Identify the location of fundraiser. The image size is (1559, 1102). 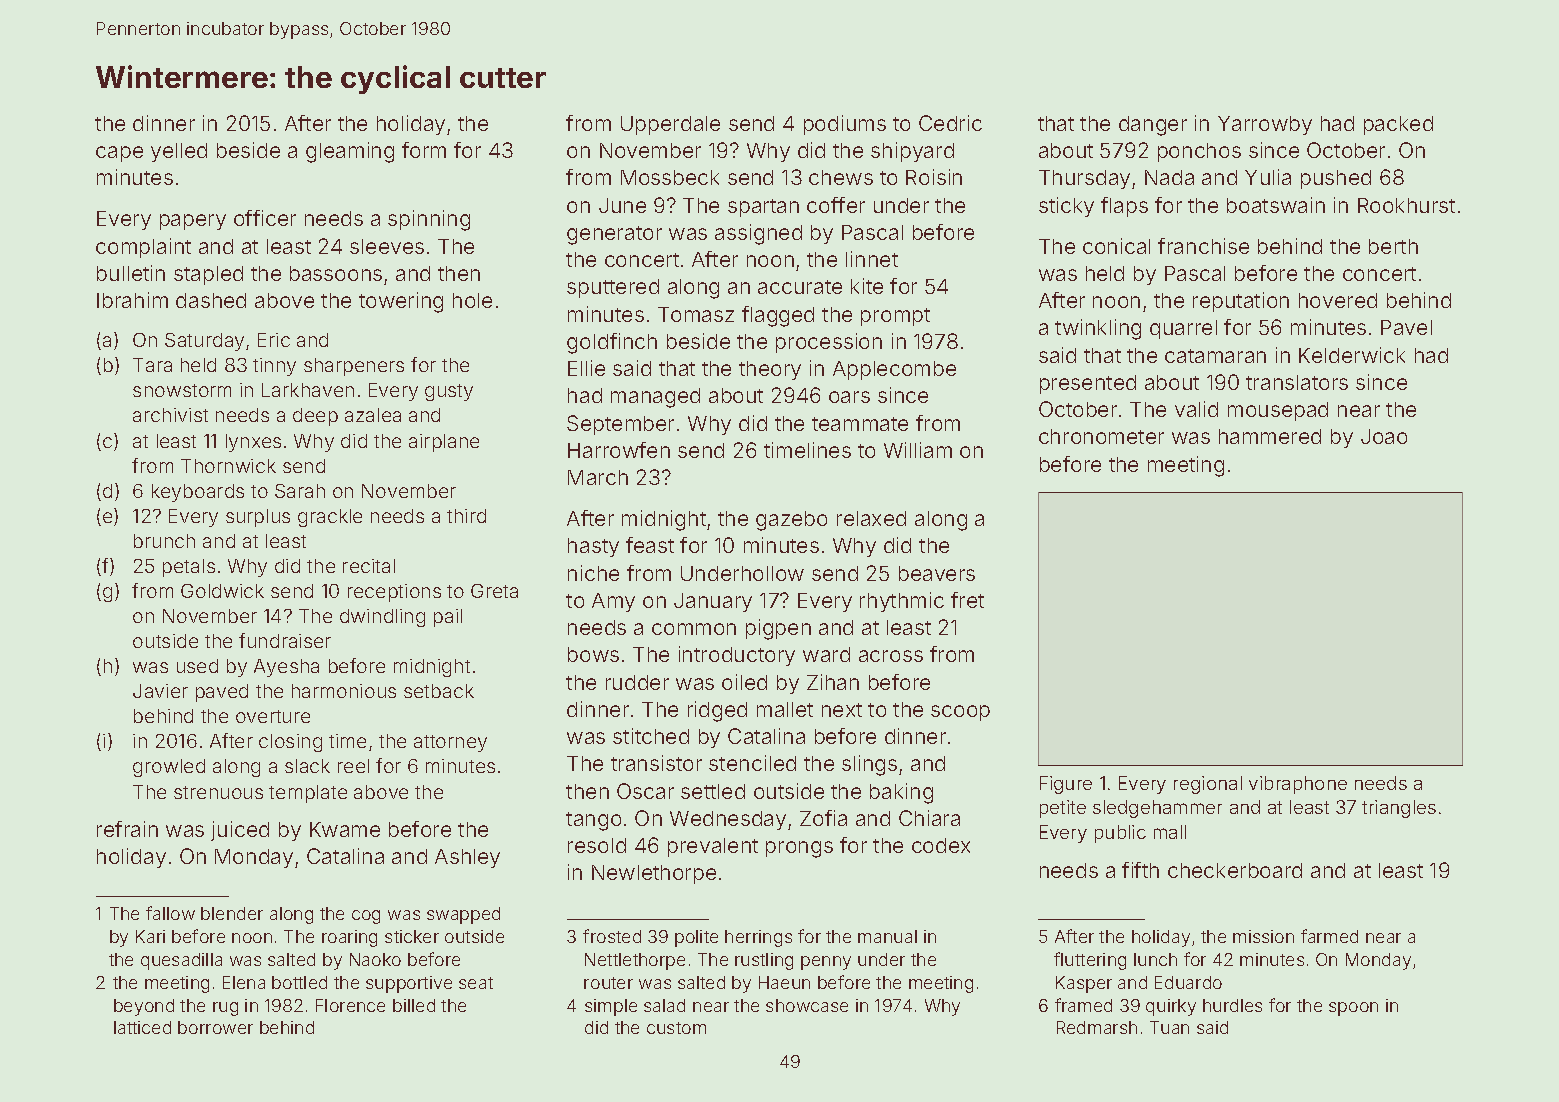
(285, 640).
